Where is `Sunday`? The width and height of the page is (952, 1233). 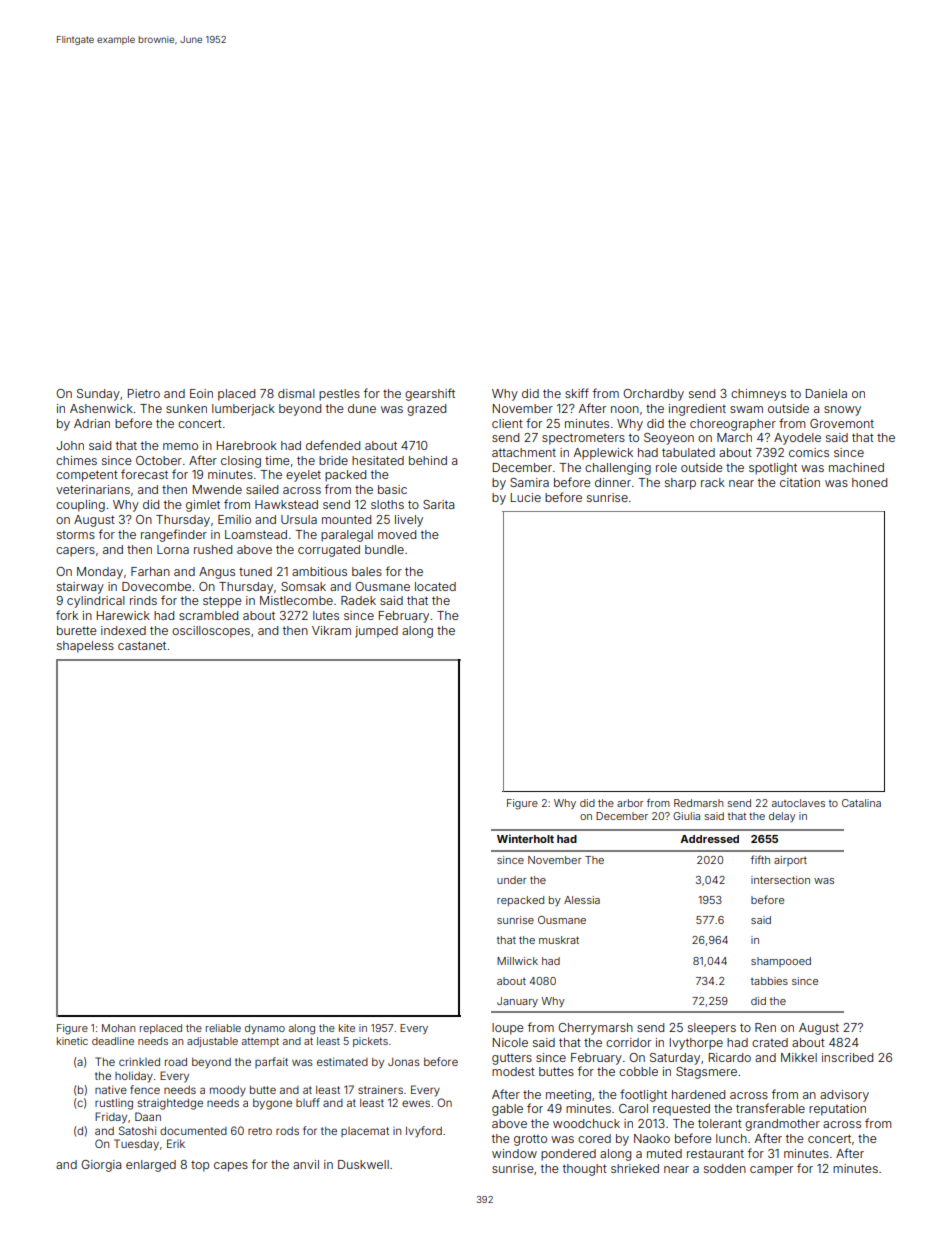 Sunday is located at coordinates (98, 395).
